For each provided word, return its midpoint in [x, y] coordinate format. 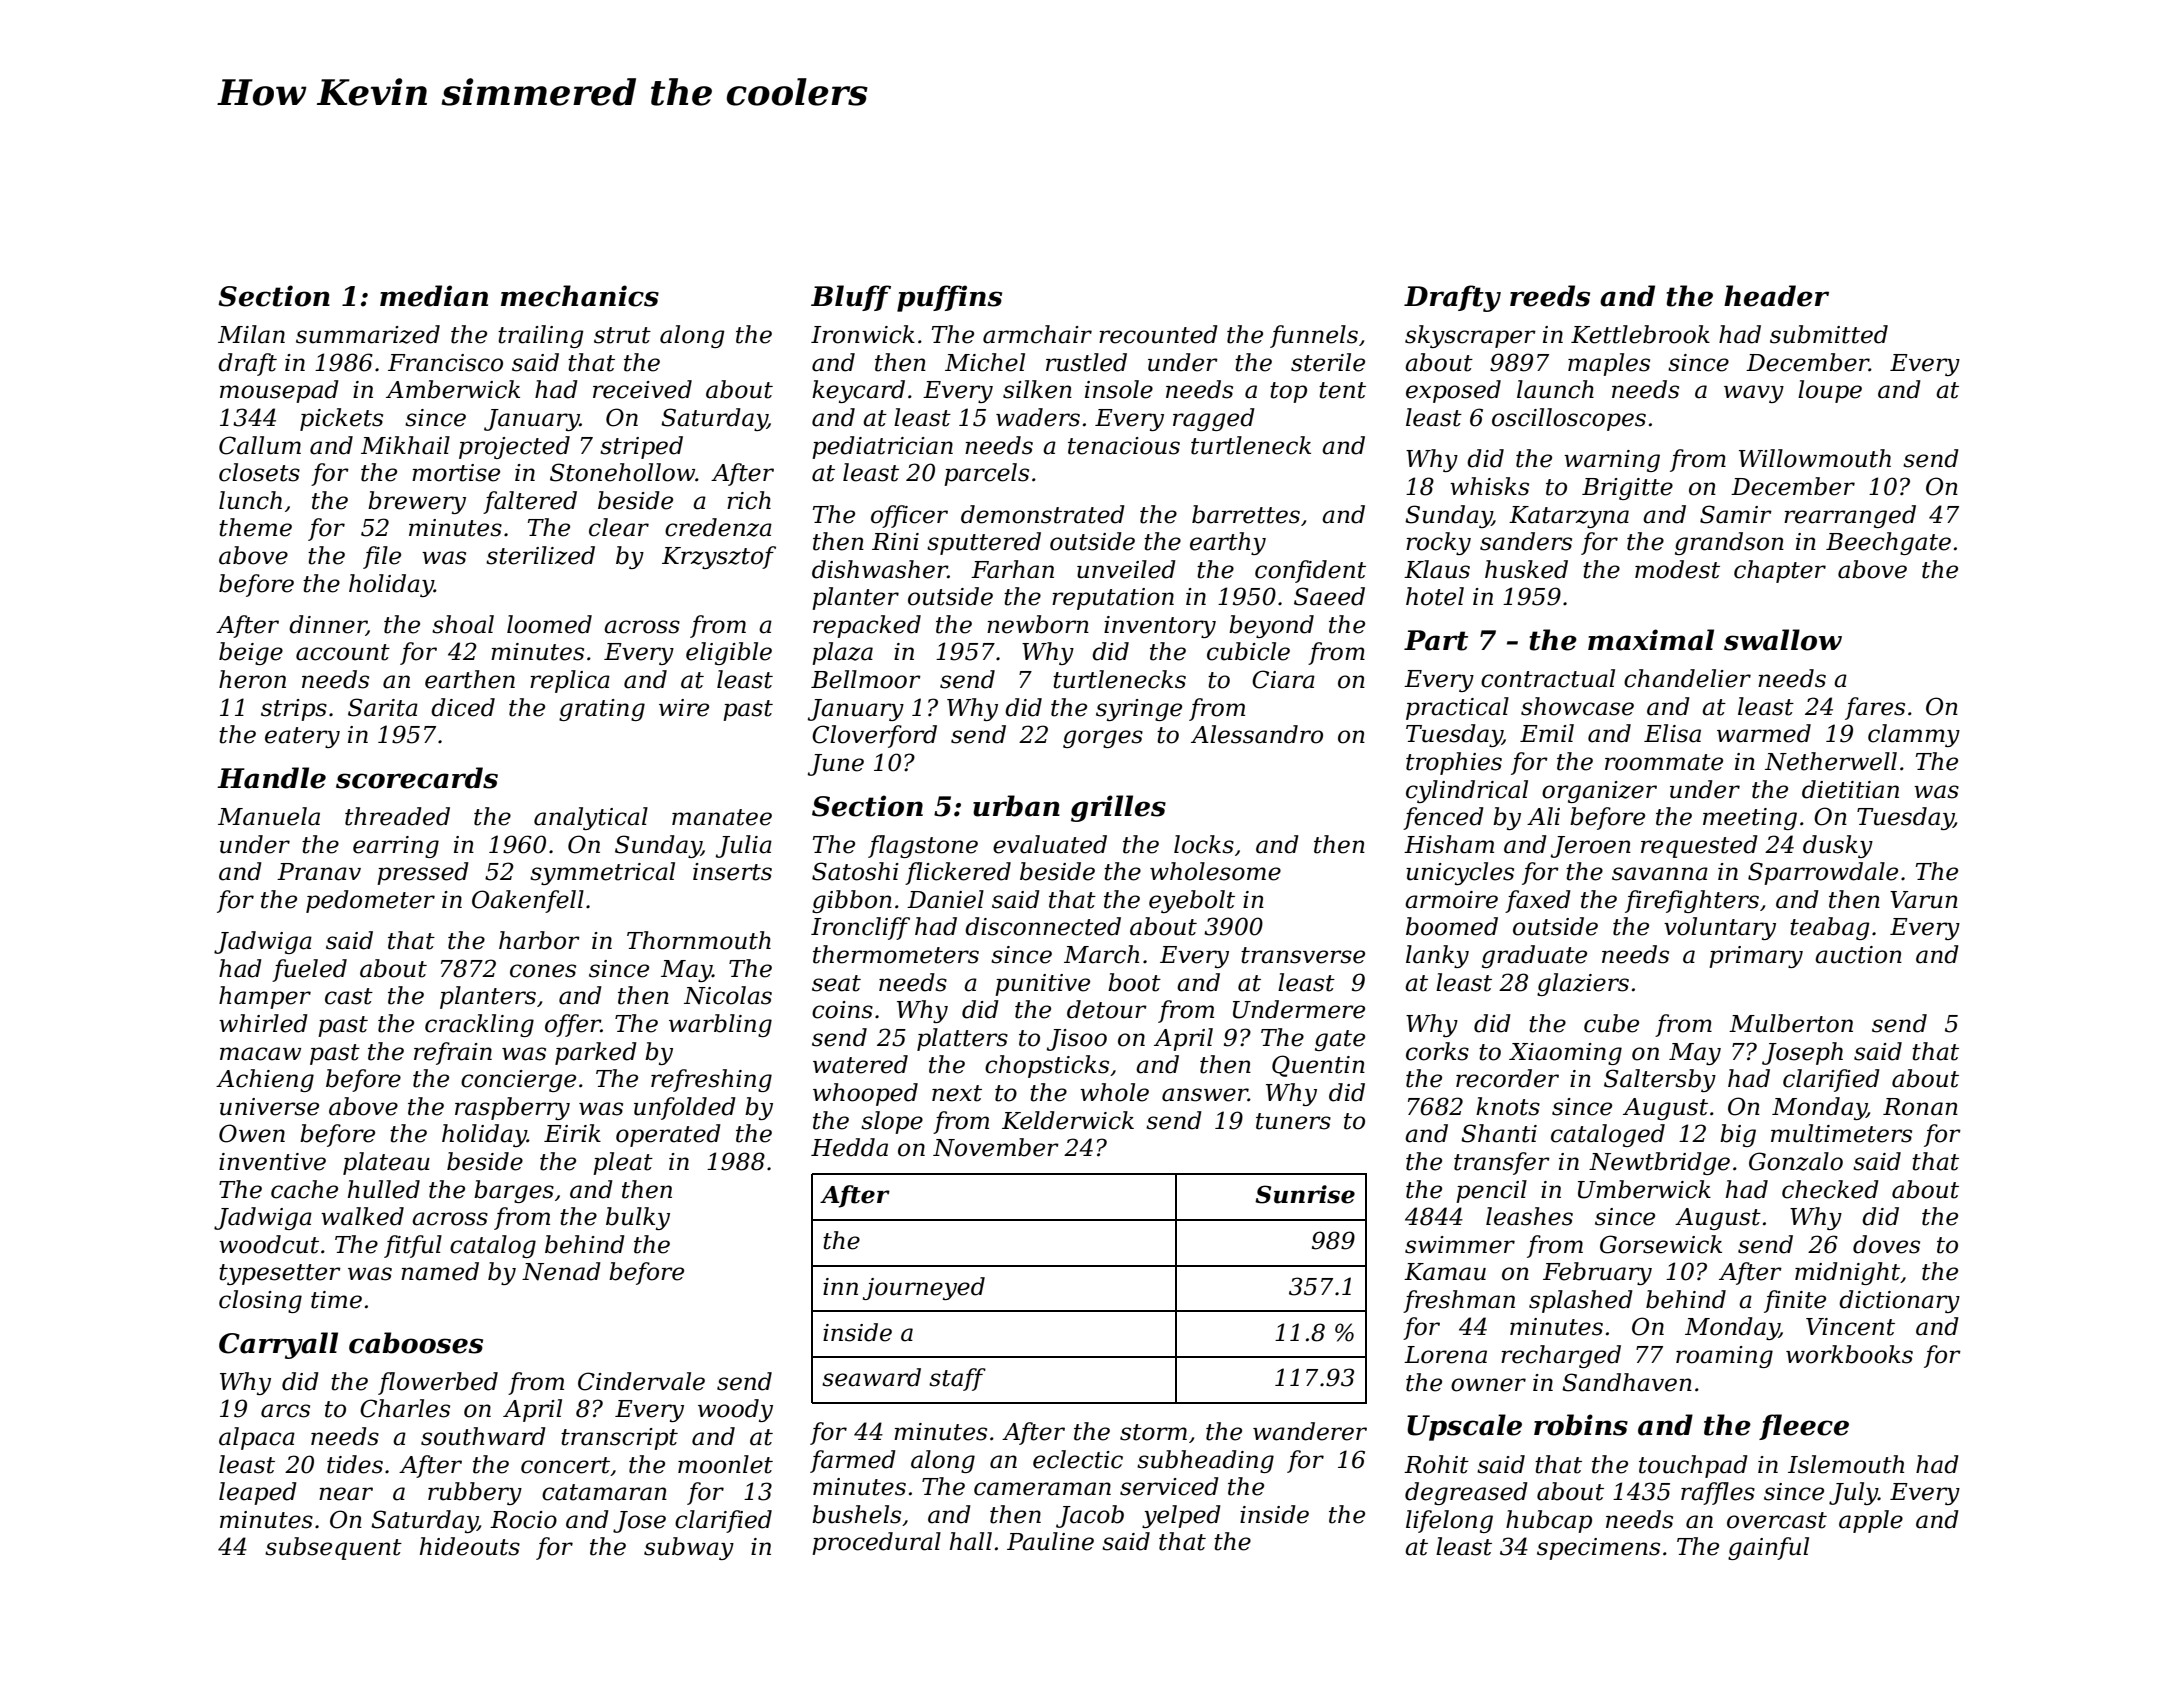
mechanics [580, 296]
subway [689, 1548]
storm [1153, 1432]
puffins [949, 298]
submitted [1829, 334]
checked [1830, 1189]
